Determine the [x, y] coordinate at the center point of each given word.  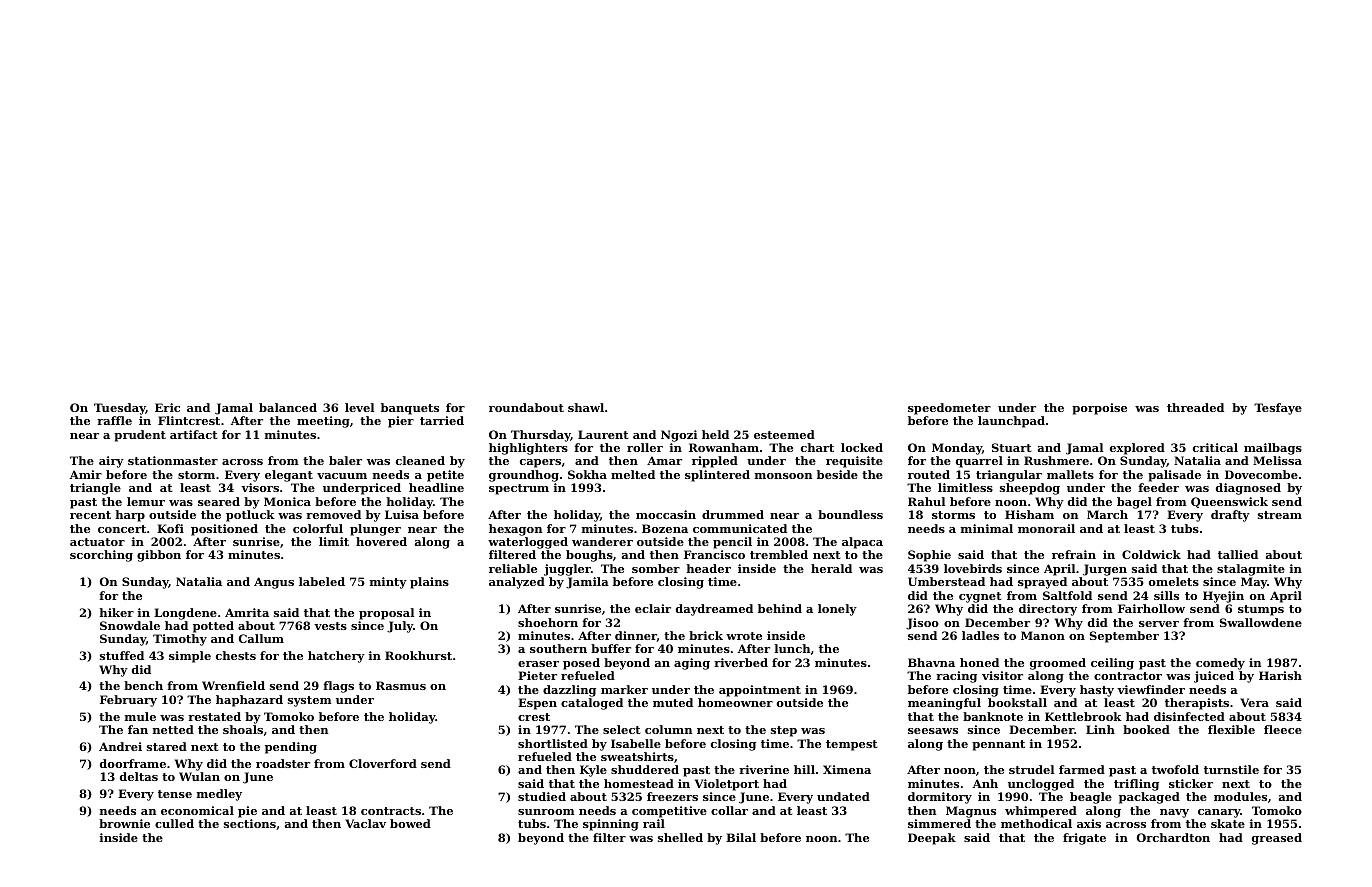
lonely [837, 610]
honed [979, 662]
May [1254, 583]
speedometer [949, 409]
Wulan [199, 776]
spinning [611, 825]
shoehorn [548, 622]
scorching [101, 556]
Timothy [180, 640]
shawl [586, 407]
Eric [167, 407]
